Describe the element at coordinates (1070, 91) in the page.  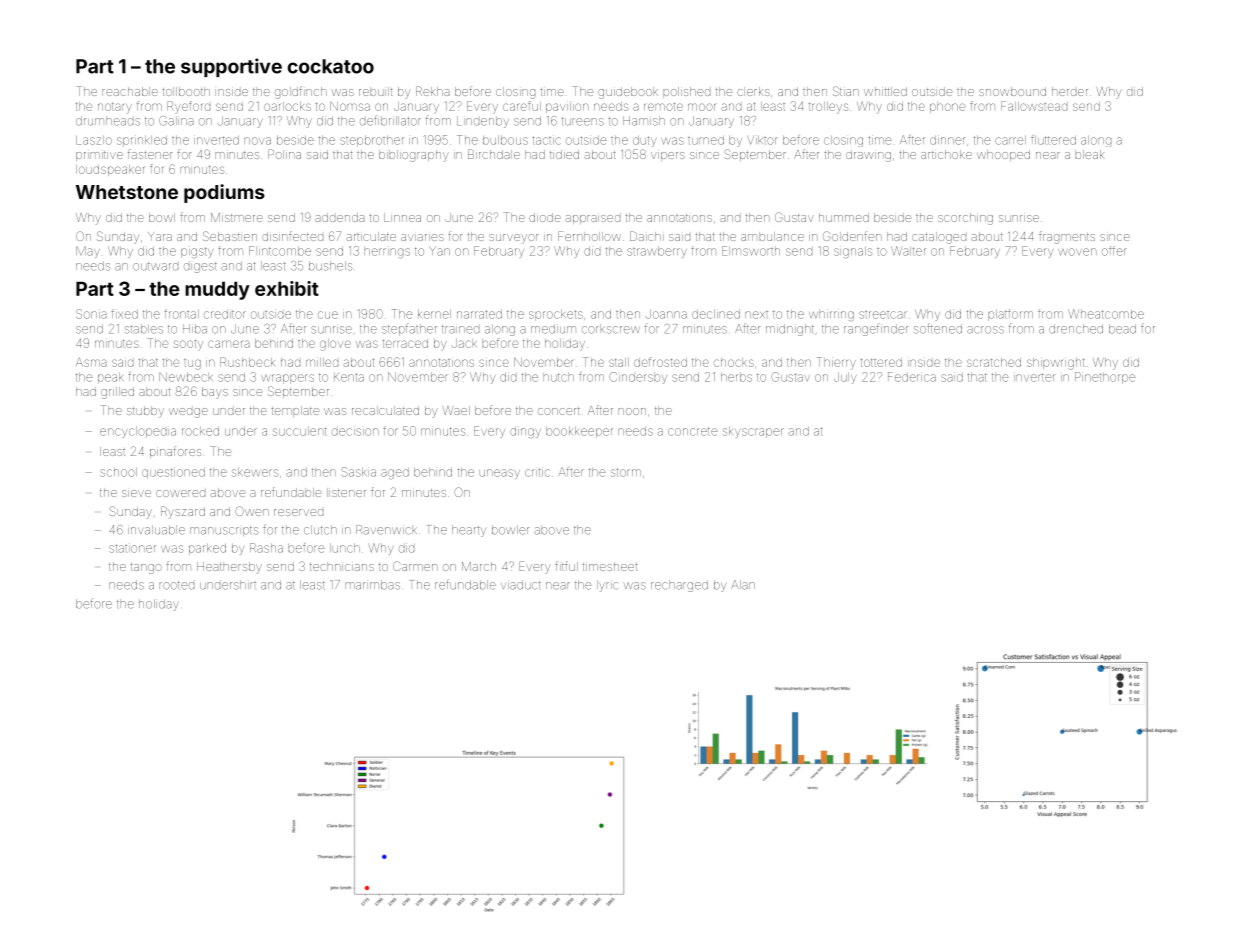
I see `herder` at that location.
